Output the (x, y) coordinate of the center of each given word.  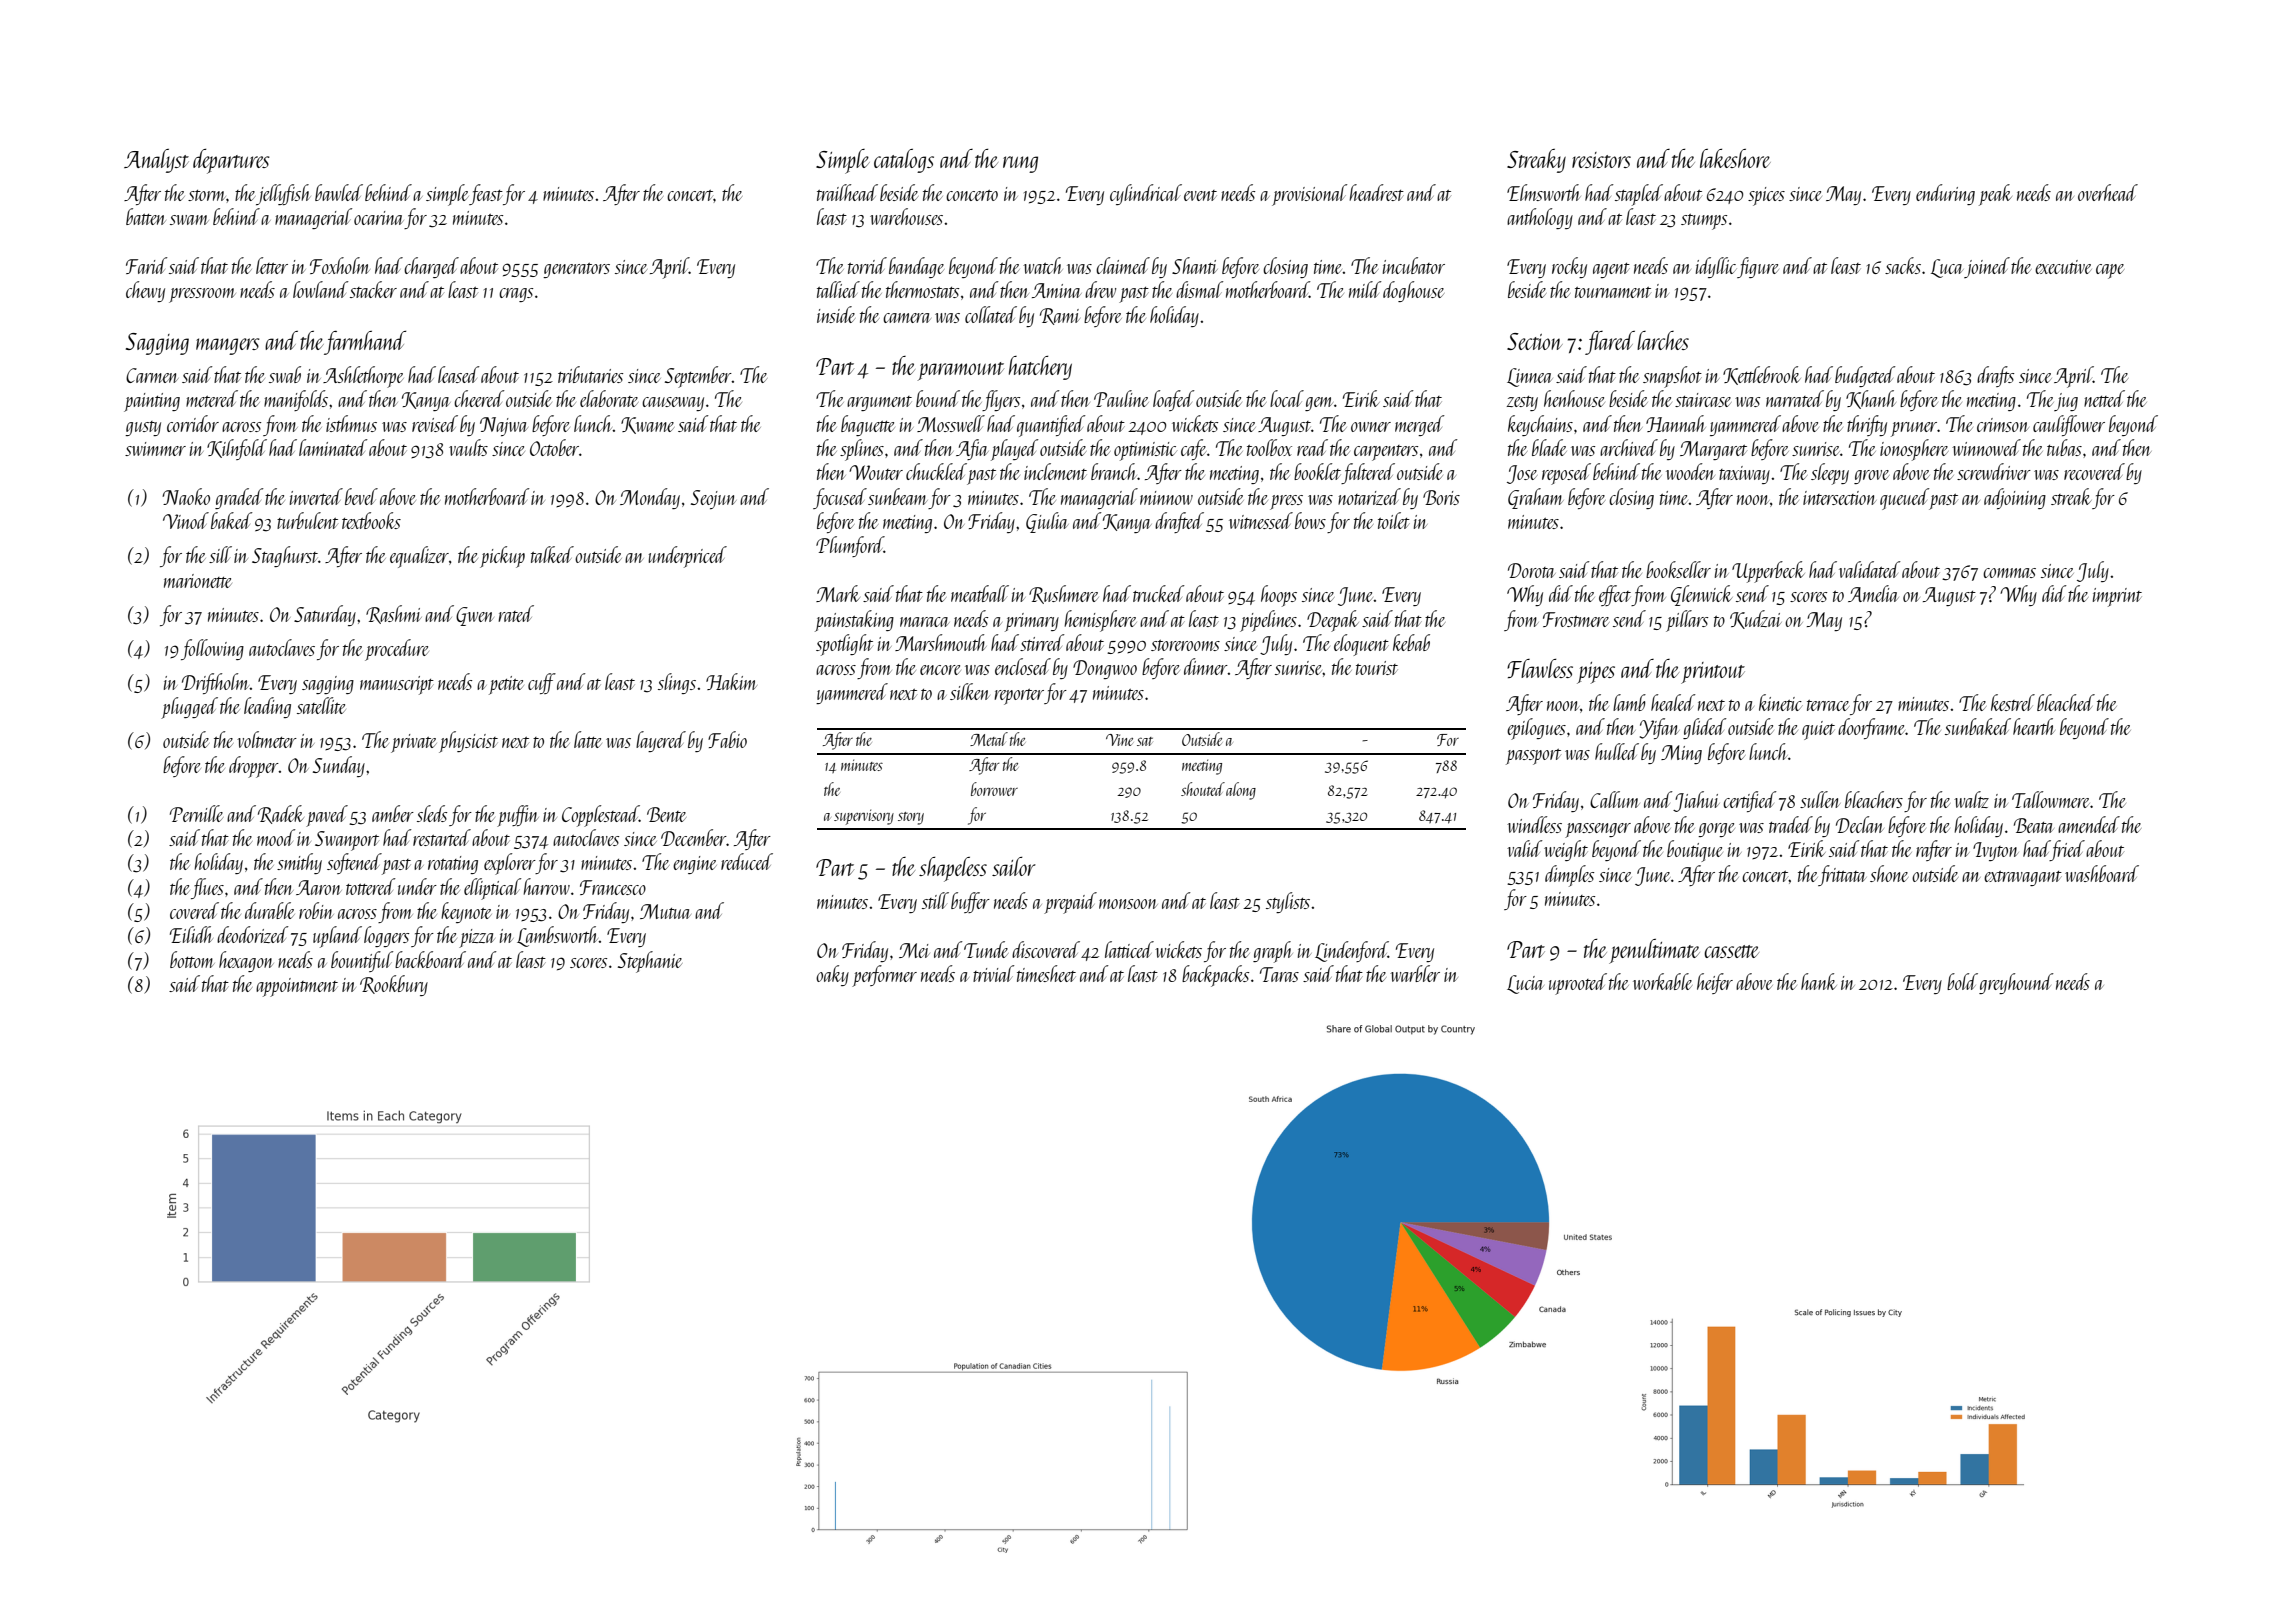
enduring (1945, 194)
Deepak (1333, 621)
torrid (867, 265)
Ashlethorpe (363, 377)
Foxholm (340, 265)
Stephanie (650, 962)
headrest (1376, 192)
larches (1663, 340)
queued (1904, 499)
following (212, 649)
